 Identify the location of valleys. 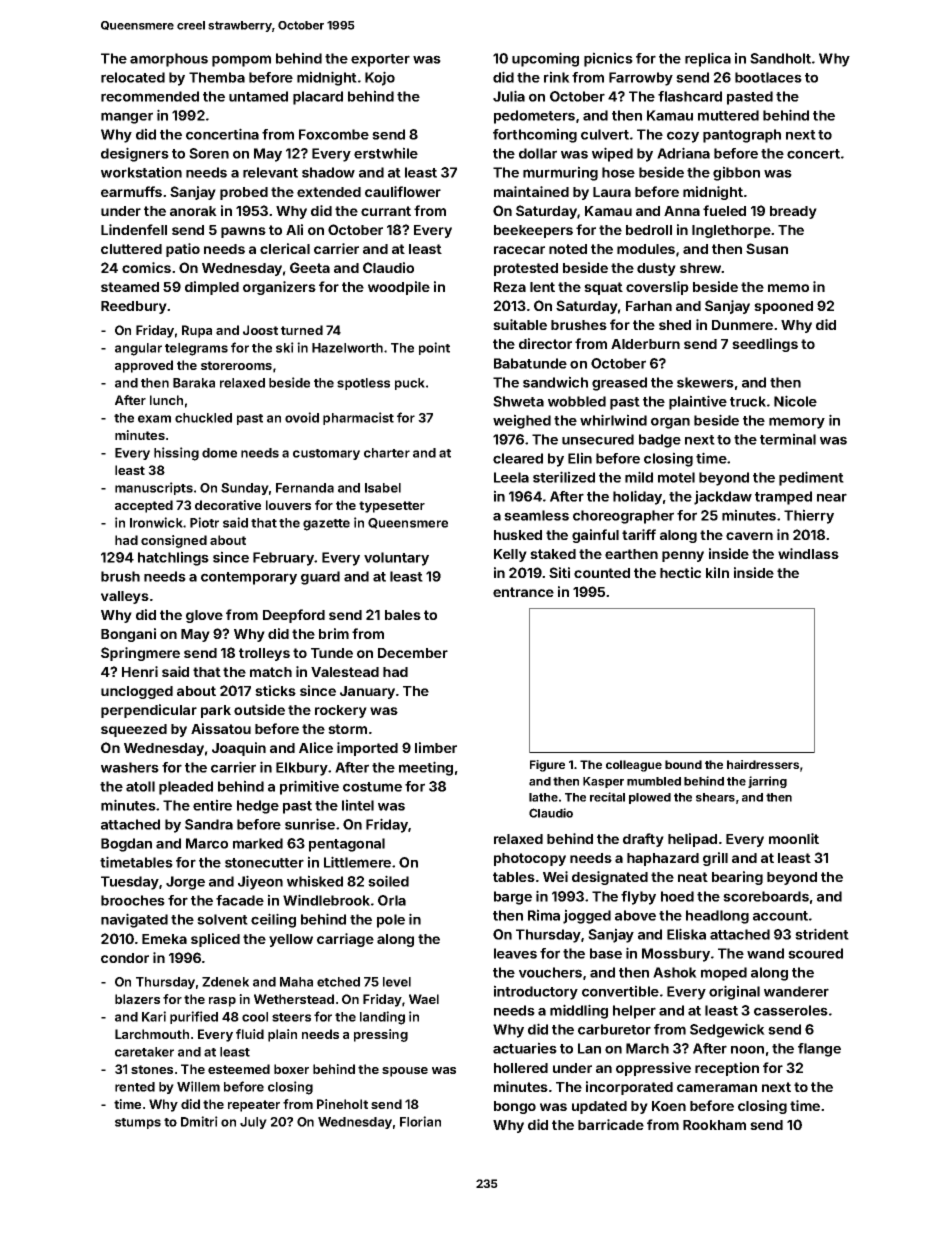
(125, 597).
